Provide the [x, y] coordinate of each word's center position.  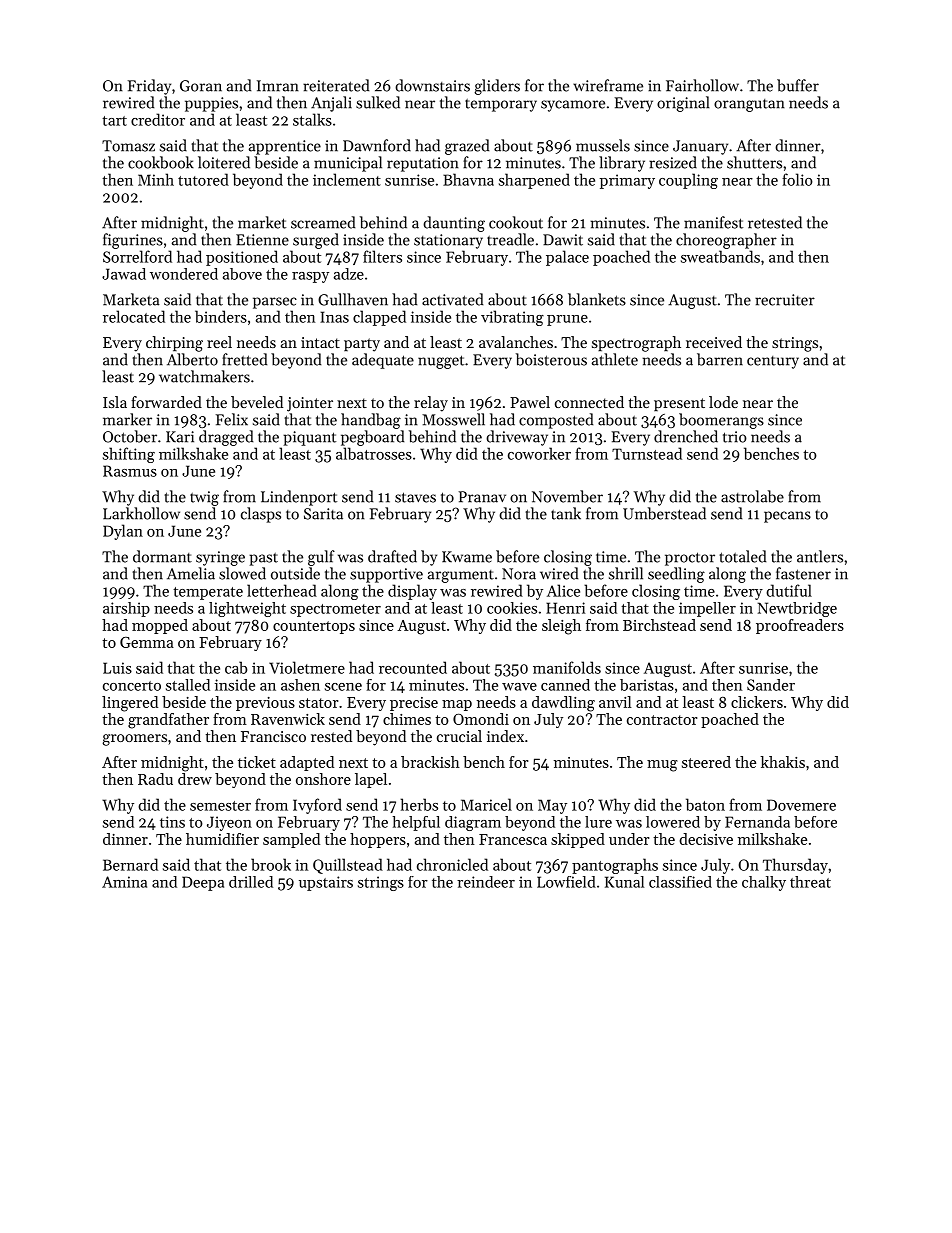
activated [452, 299]
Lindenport [299, 498]
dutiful [789, 590]
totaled [742, 556]
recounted [413, 667]
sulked [378, 102]
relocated [134, 316]
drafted [392, 556]
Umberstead [664, 513]
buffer [798, 85]
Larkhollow [141, 513]
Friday [149, 87]
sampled [291, 840]
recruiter [785, 300]
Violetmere [307, 667]
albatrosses [374, 453]
